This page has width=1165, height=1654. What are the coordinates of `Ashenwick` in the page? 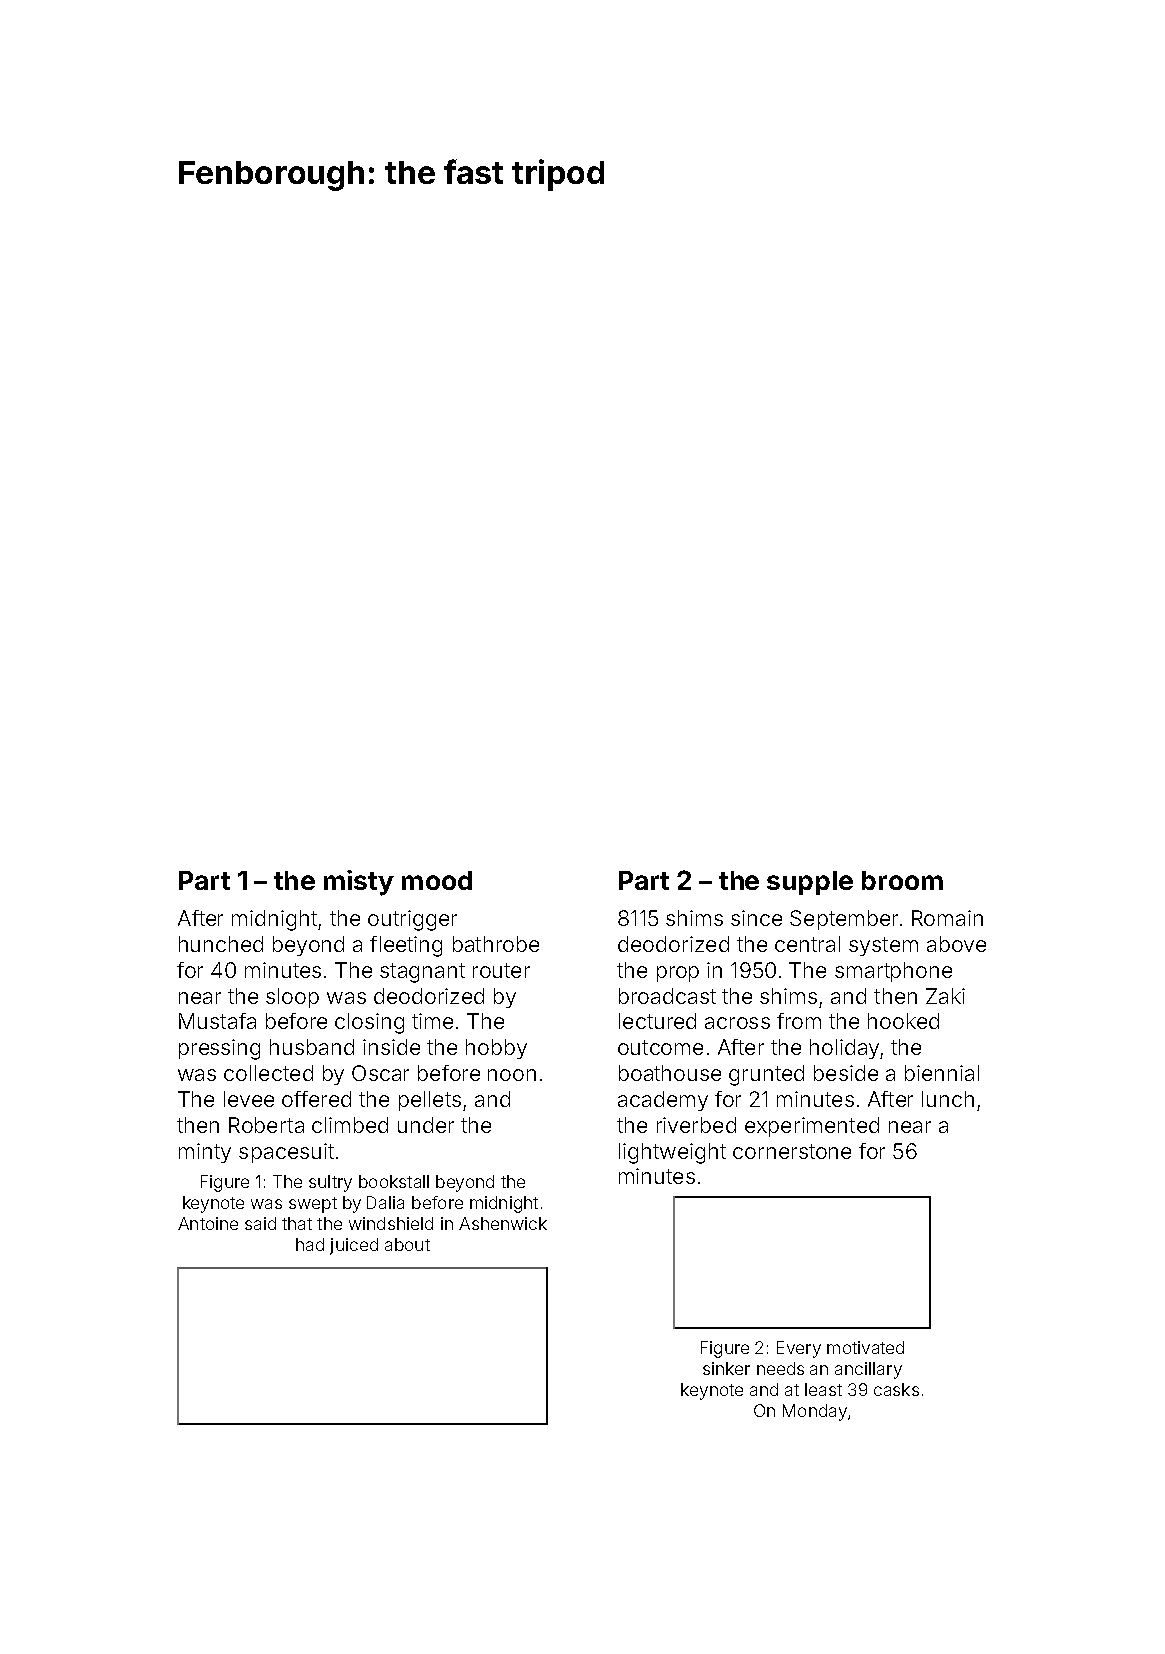 It's located at (503, 1223).
